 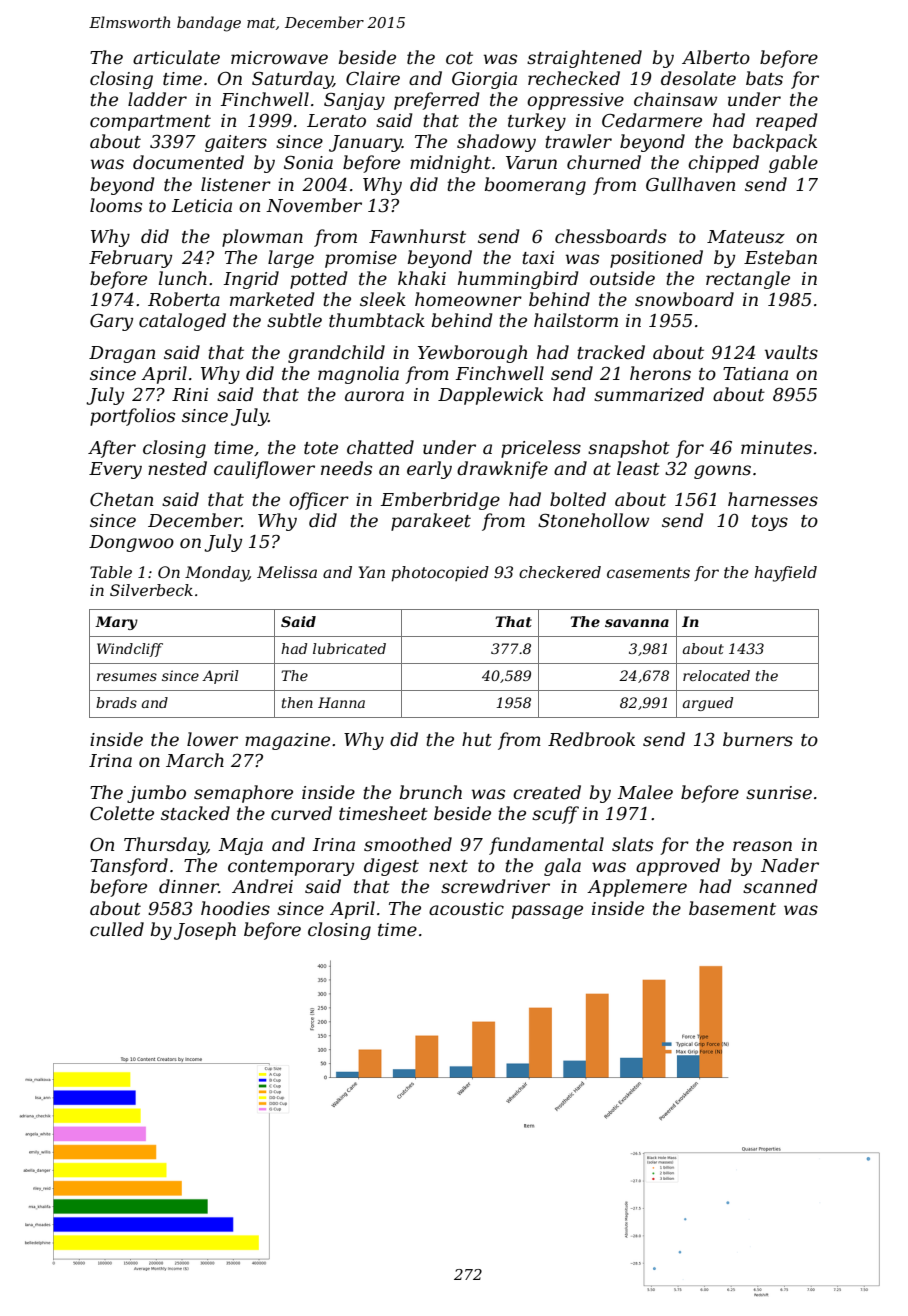 What do you see at coordinates (770, 523) in the page?
I see `toys` at bounding box center [770, 523].
